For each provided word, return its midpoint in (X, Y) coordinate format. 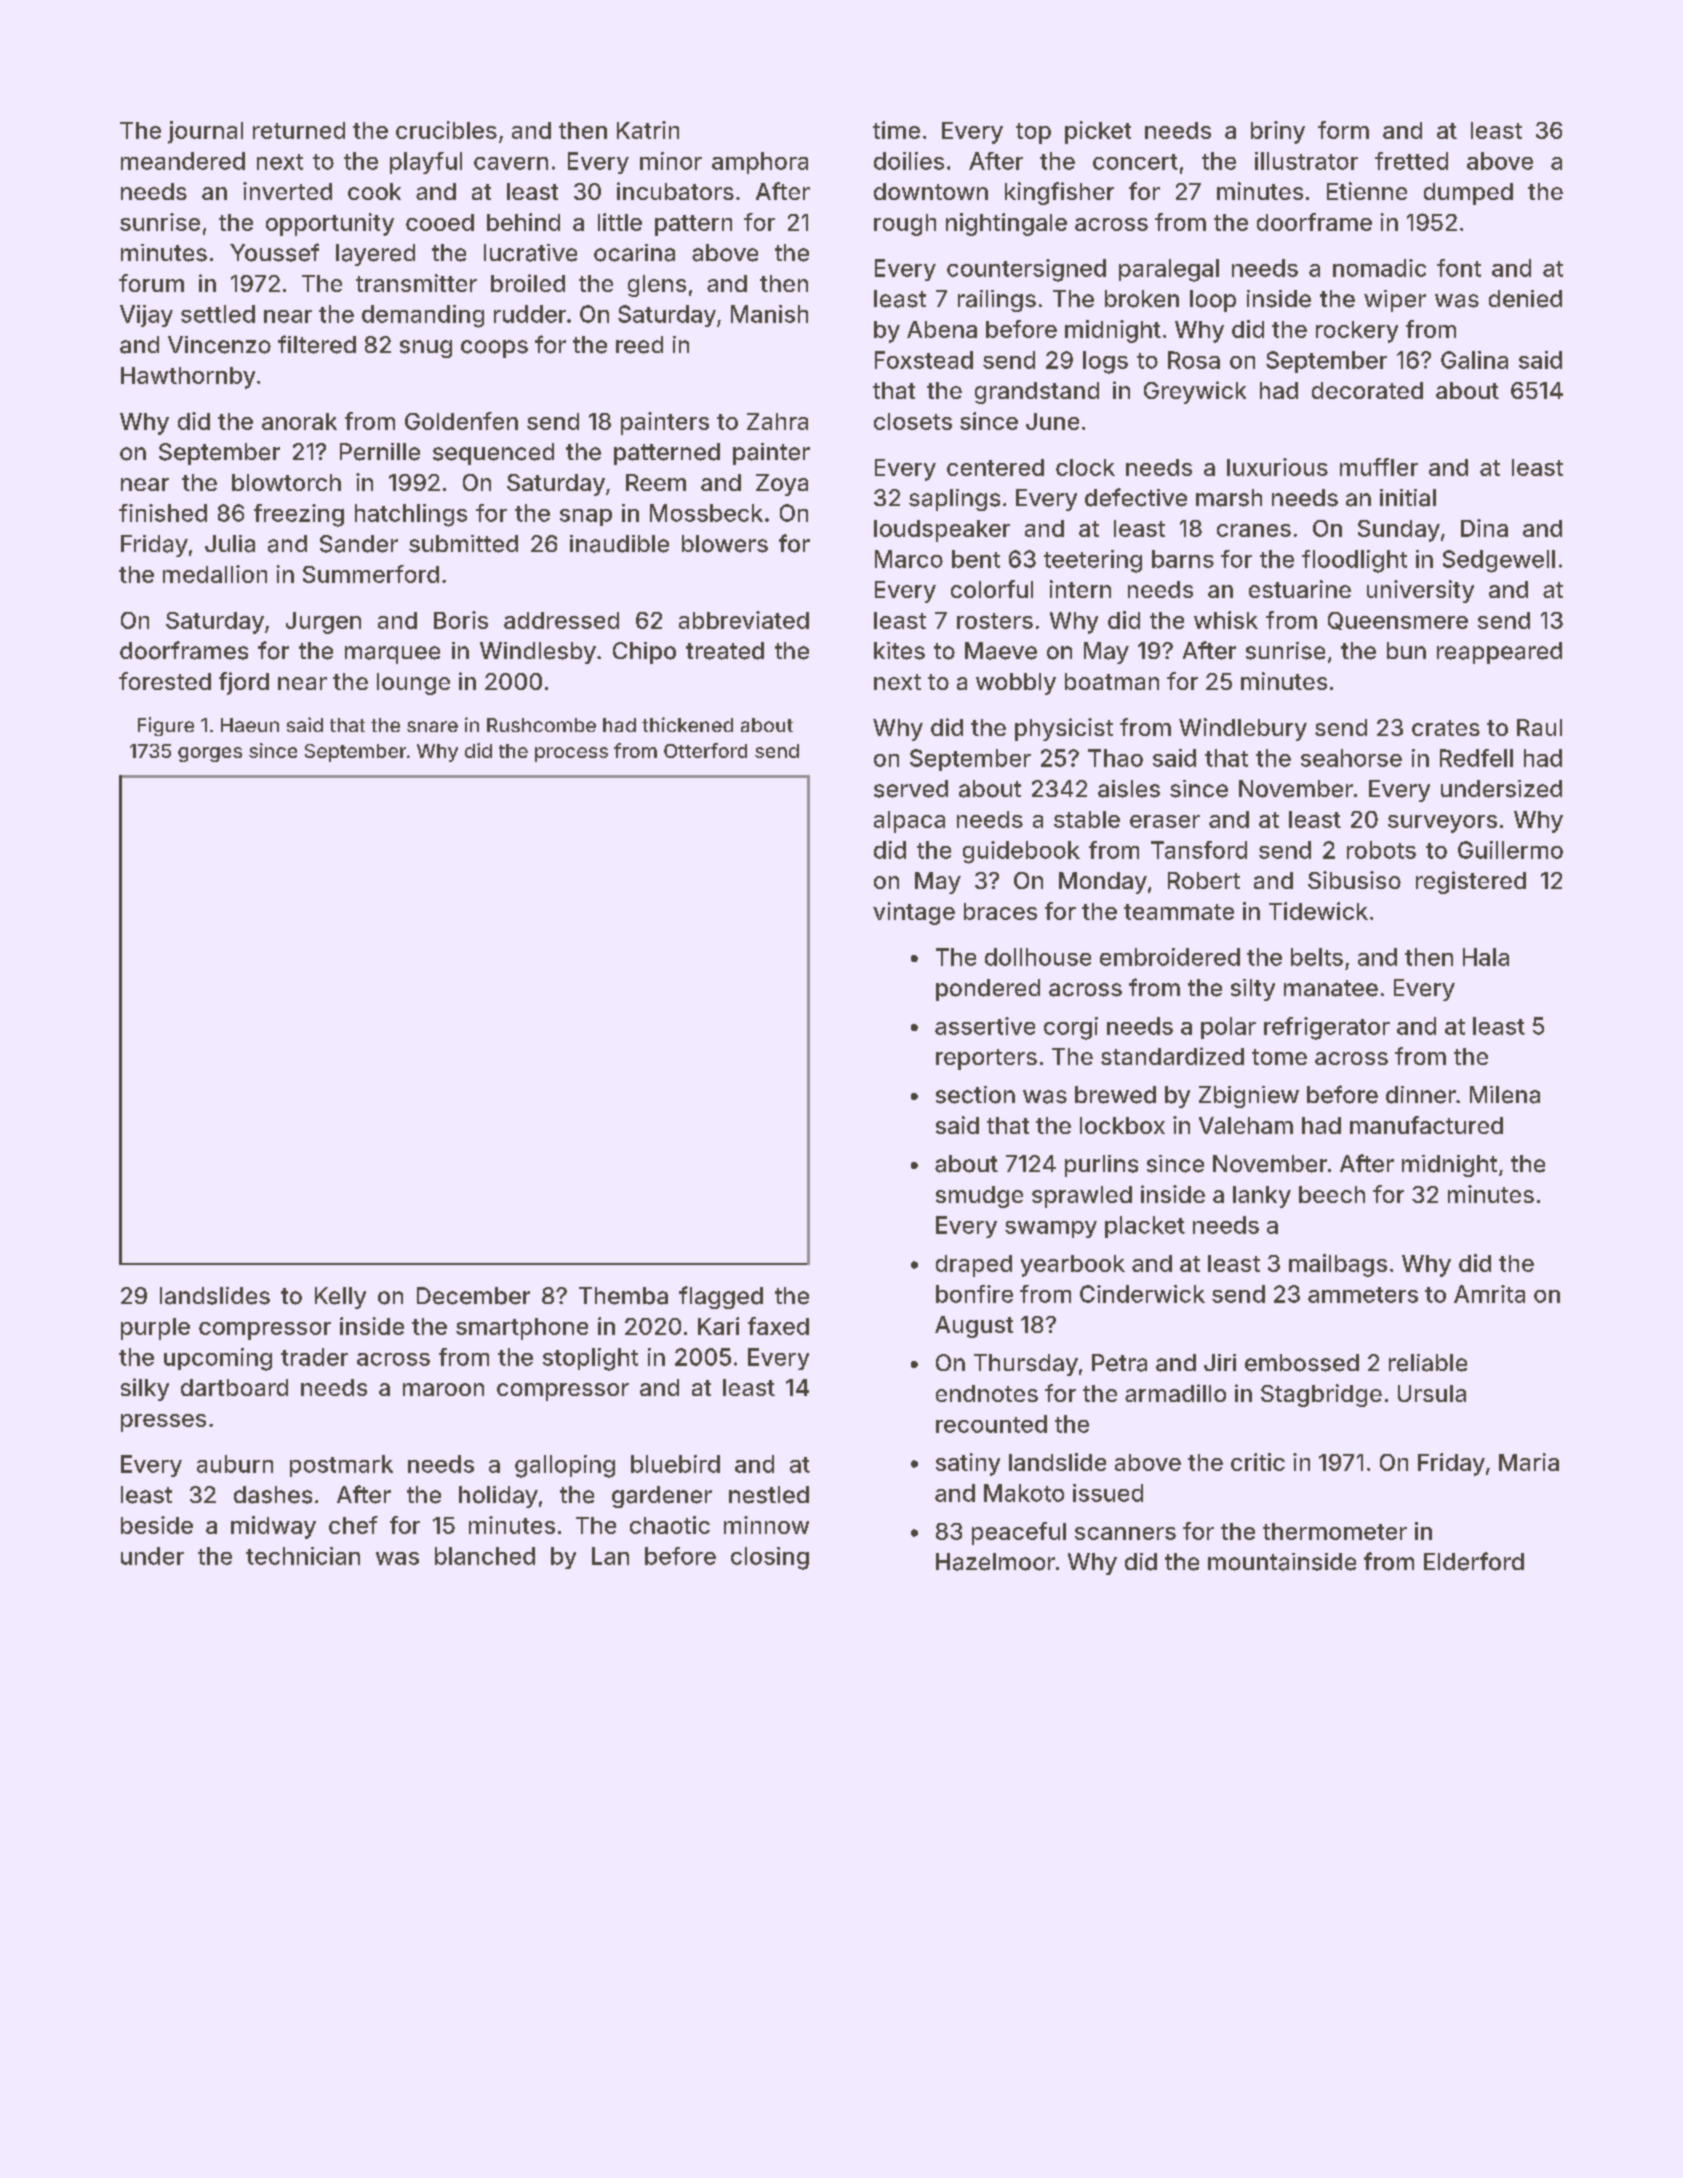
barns (1183, 559)
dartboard (234, 1387)
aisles (1129, 789)
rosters (995, 621)
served (911, 789)
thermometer (1335, 1531)
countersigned (1026, 270)
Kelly (340, 1298)
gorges (210, 754)
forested (165, 681)
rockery (1357, 332)
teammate (1179, 912)
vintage (914, 913)
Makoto (1024, 1493)
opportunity (330, 224)
